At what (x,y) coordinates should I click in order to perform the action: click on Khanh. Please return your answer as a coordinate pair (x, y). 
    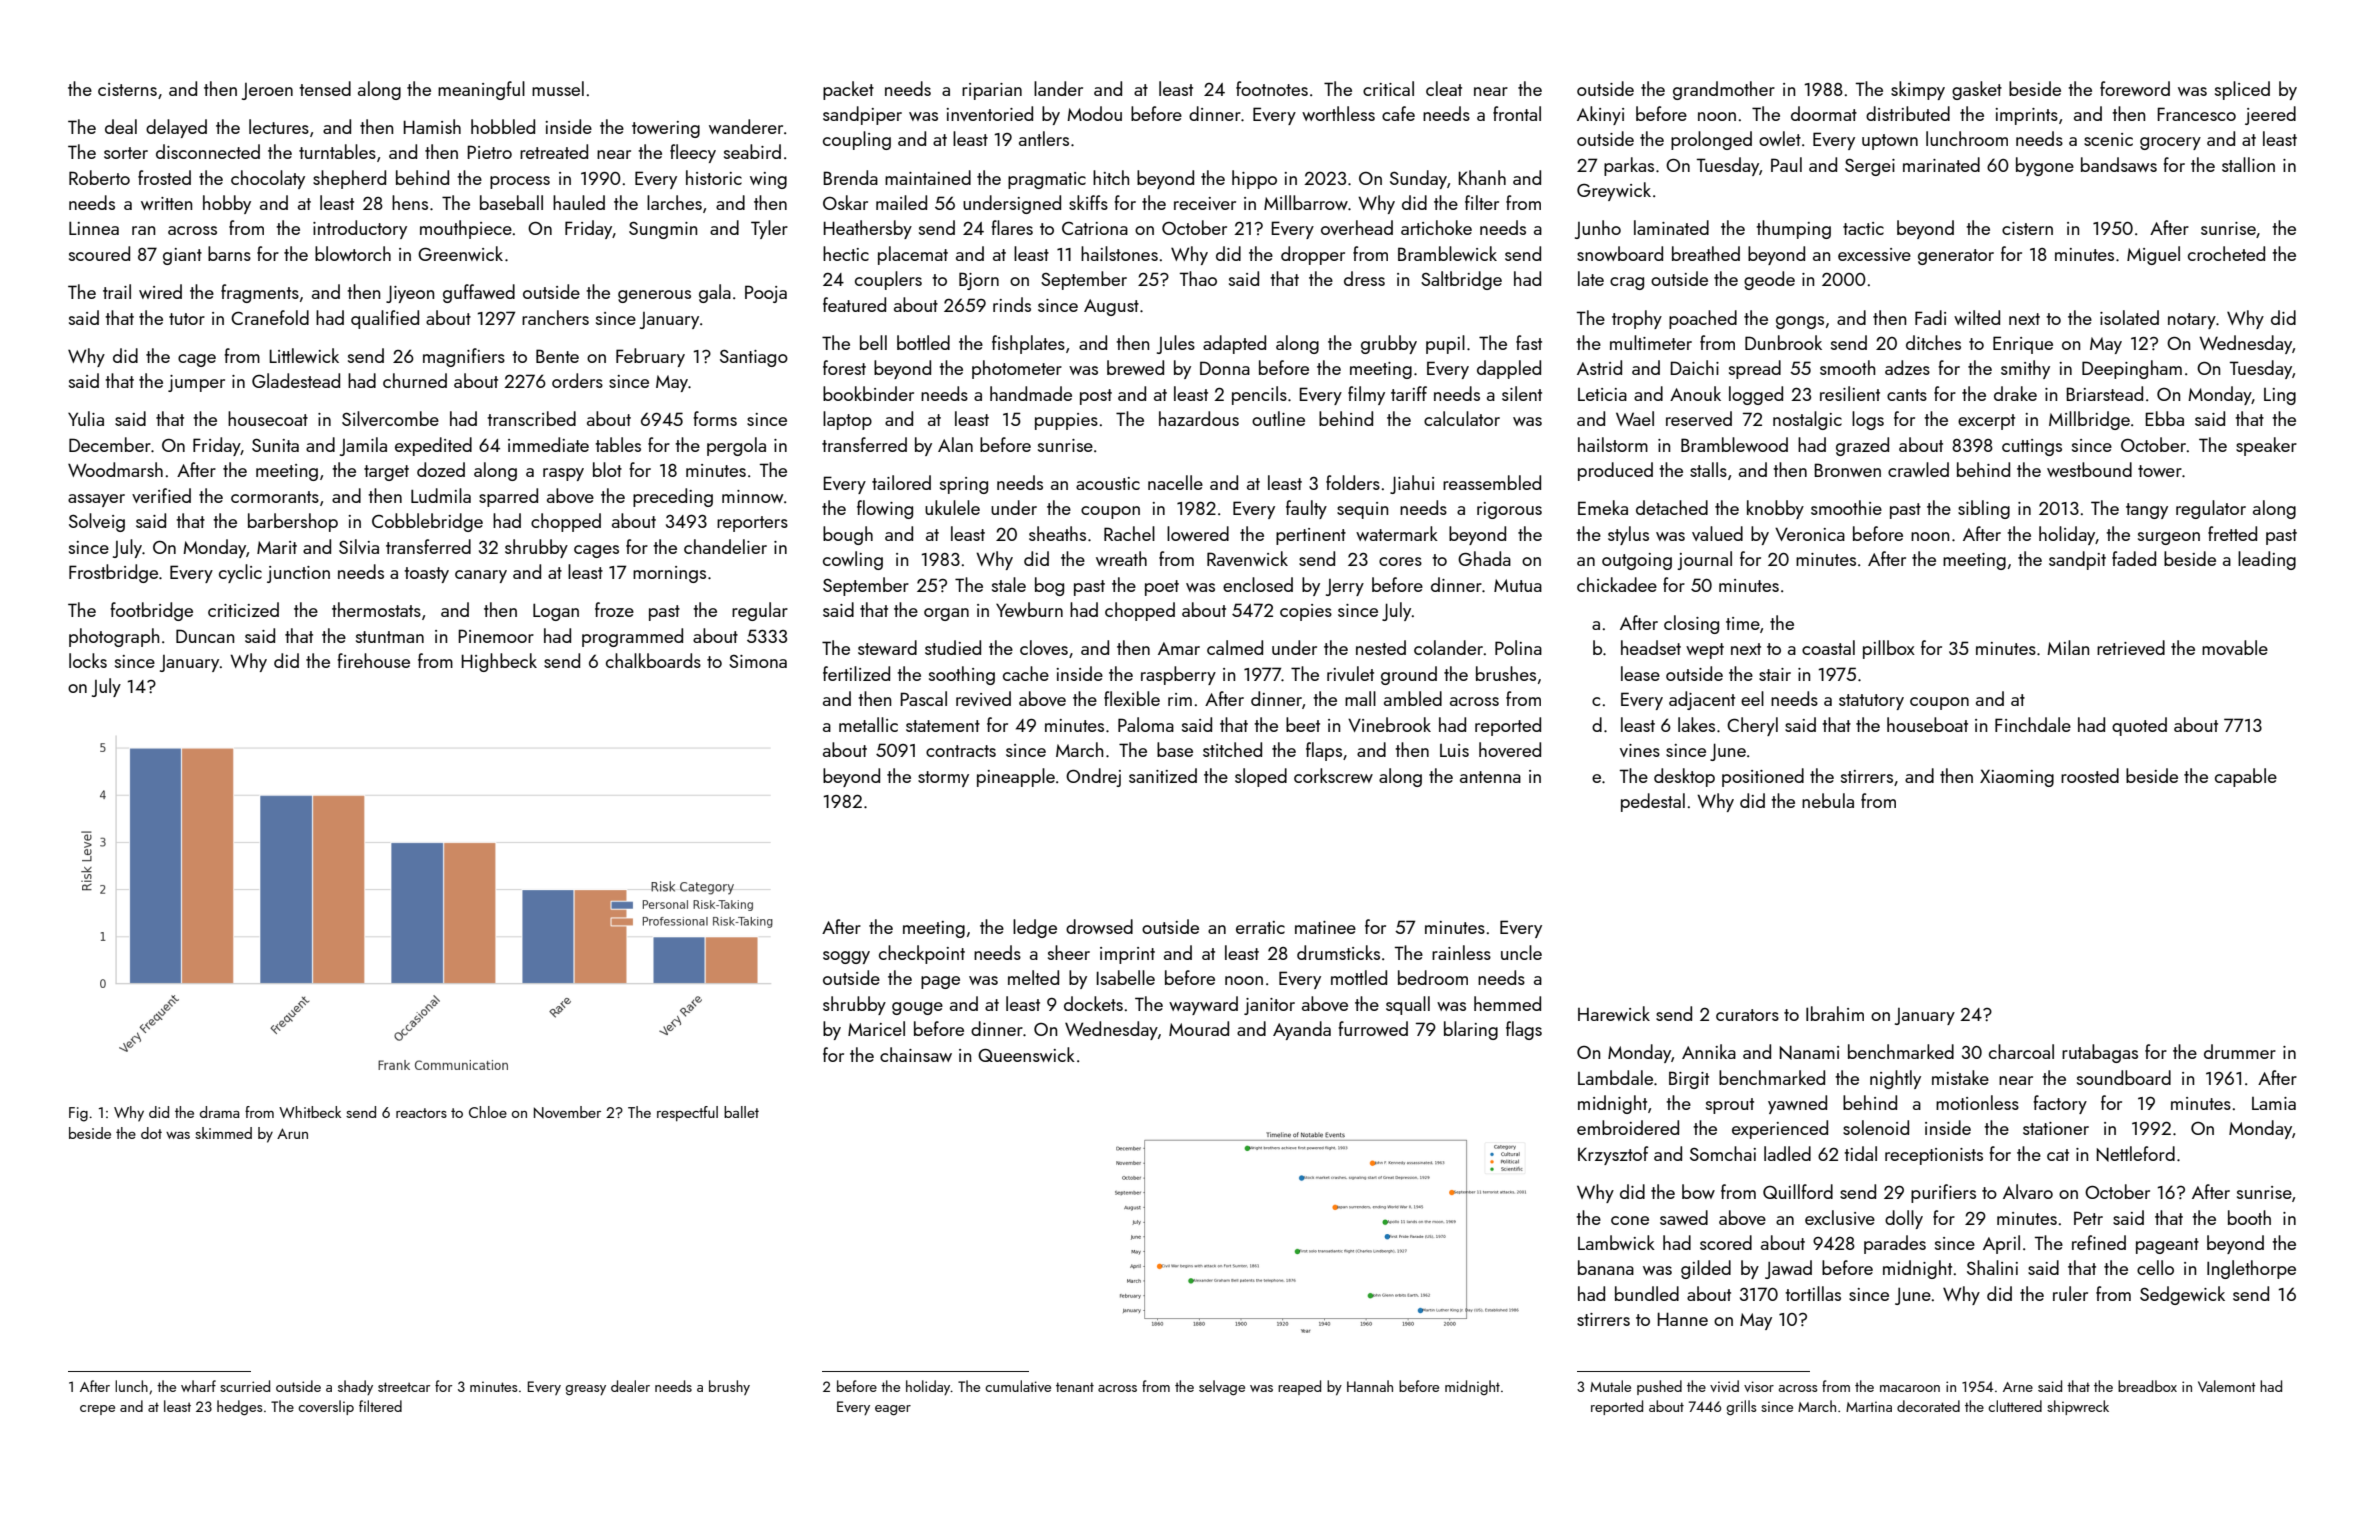
    Looking at the image, I should click on (1482, 177).
